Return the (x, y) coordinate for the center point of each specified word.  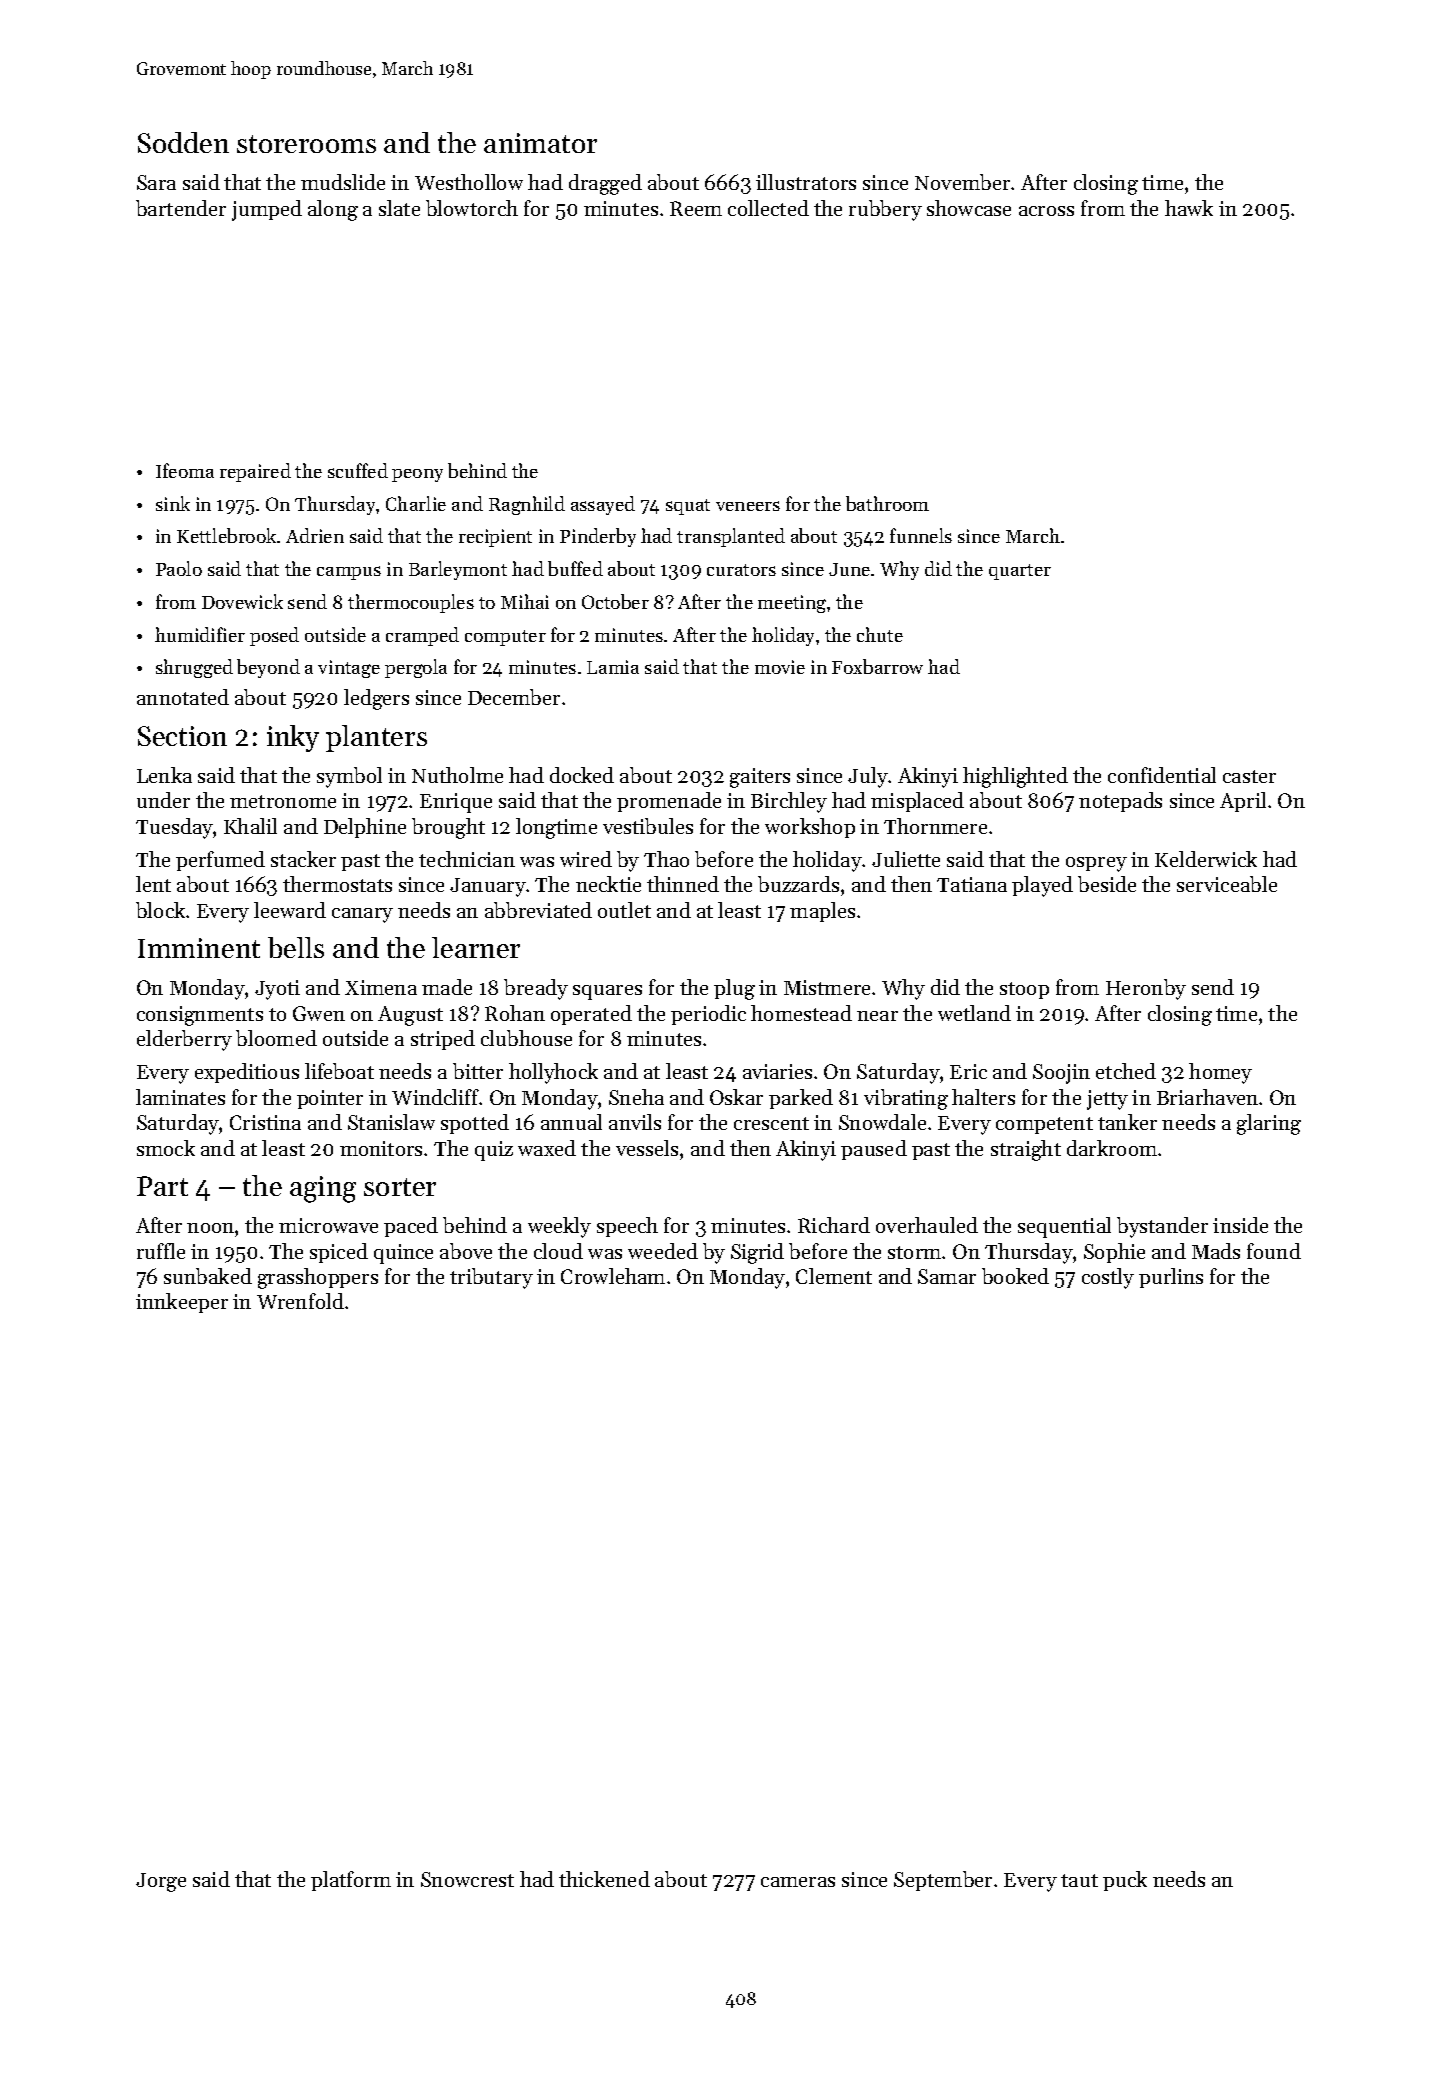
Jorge (161, 1882)
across (1046, 211)
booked (1015, 1276)
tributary (491, 1278)
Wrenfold (300, 1301)
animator (540, 143)
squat (688, 507)
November (963, 182)
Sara (156, 182)
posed (274, 636)
